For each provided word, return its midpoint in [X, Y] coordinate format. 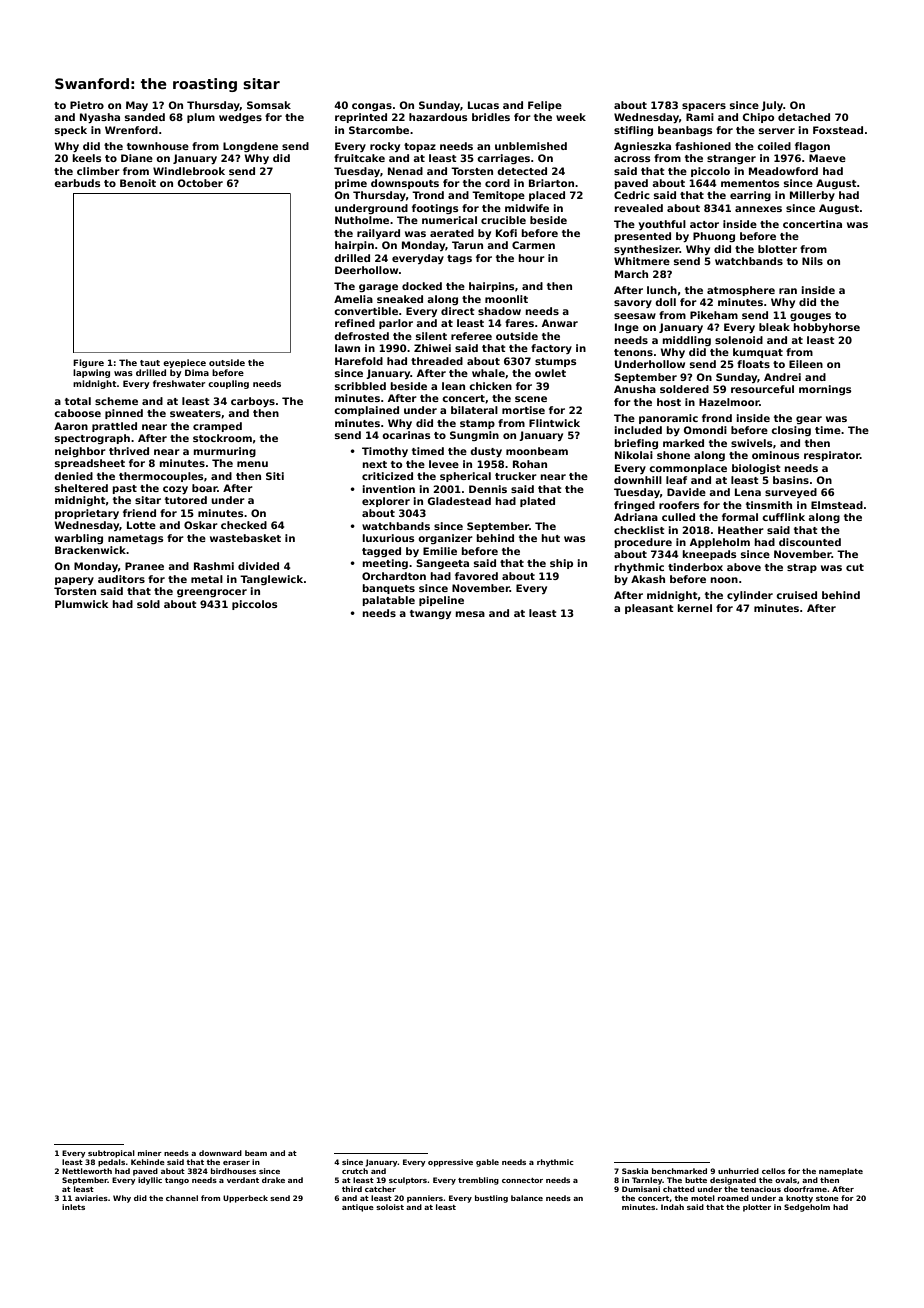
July [772, 106]
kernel [694, 608]
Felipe [545, 106]
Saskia [635, 1171]
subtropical [111, 1154]
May [137, 106]
